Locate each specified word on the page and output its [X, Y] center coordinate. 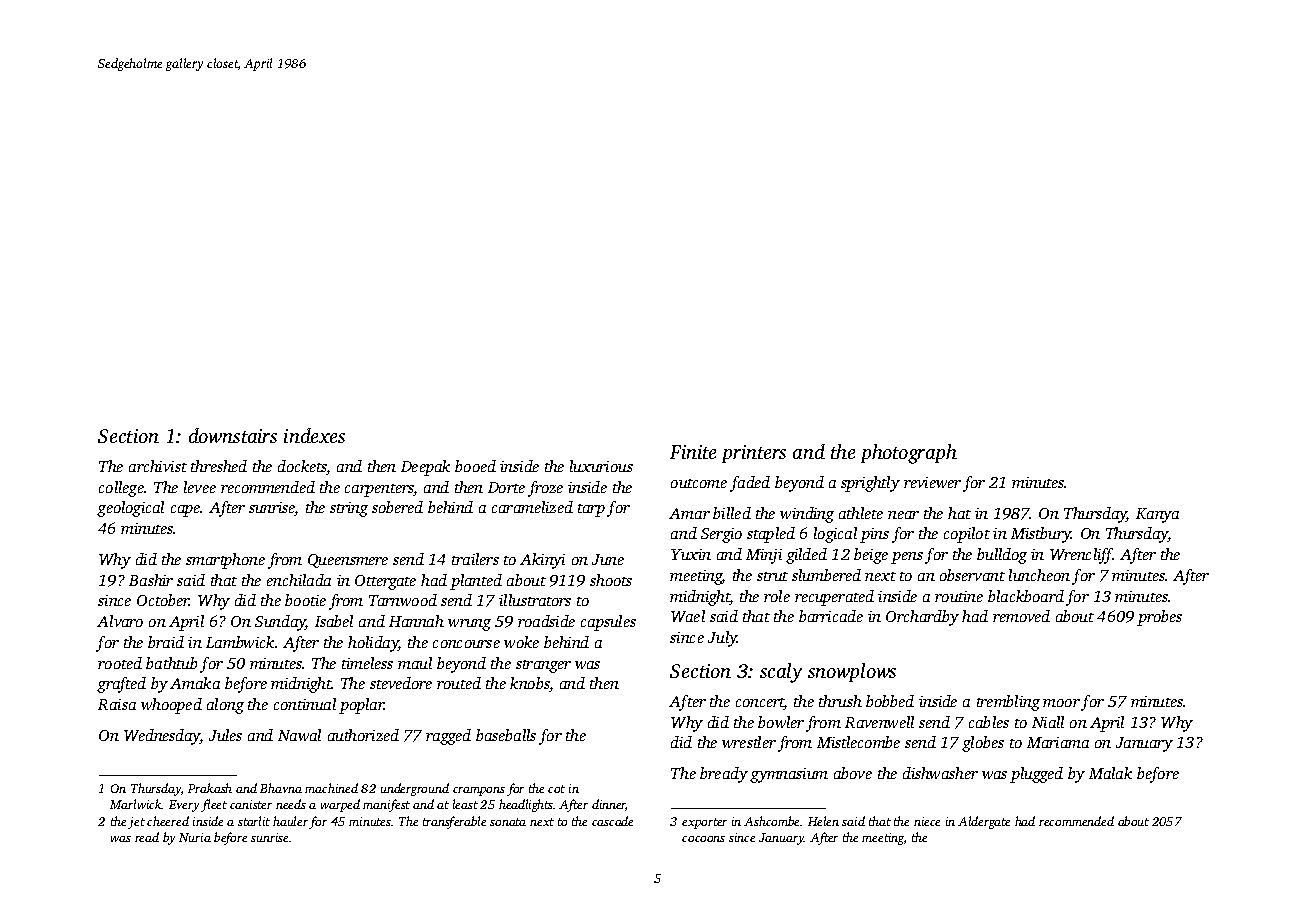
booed [475, 466]
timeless [367, 663]
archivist [158, 466]
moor [1061, 703]
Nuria [195, 837]
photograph [909, 454]
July [723, 639]
